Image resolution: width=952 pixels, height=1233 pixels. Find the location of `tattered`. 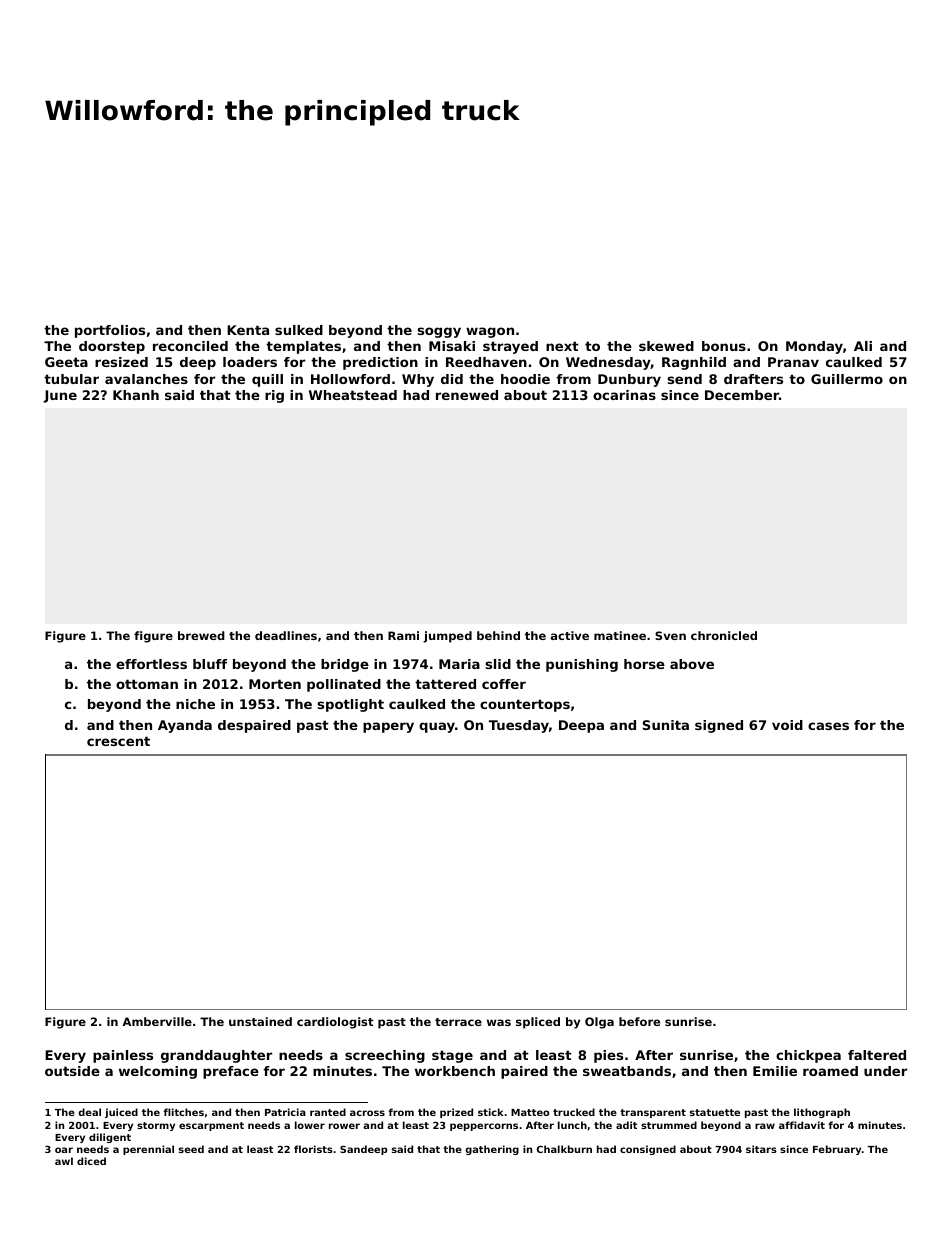

tattered is located at coordinates (445, 684).
